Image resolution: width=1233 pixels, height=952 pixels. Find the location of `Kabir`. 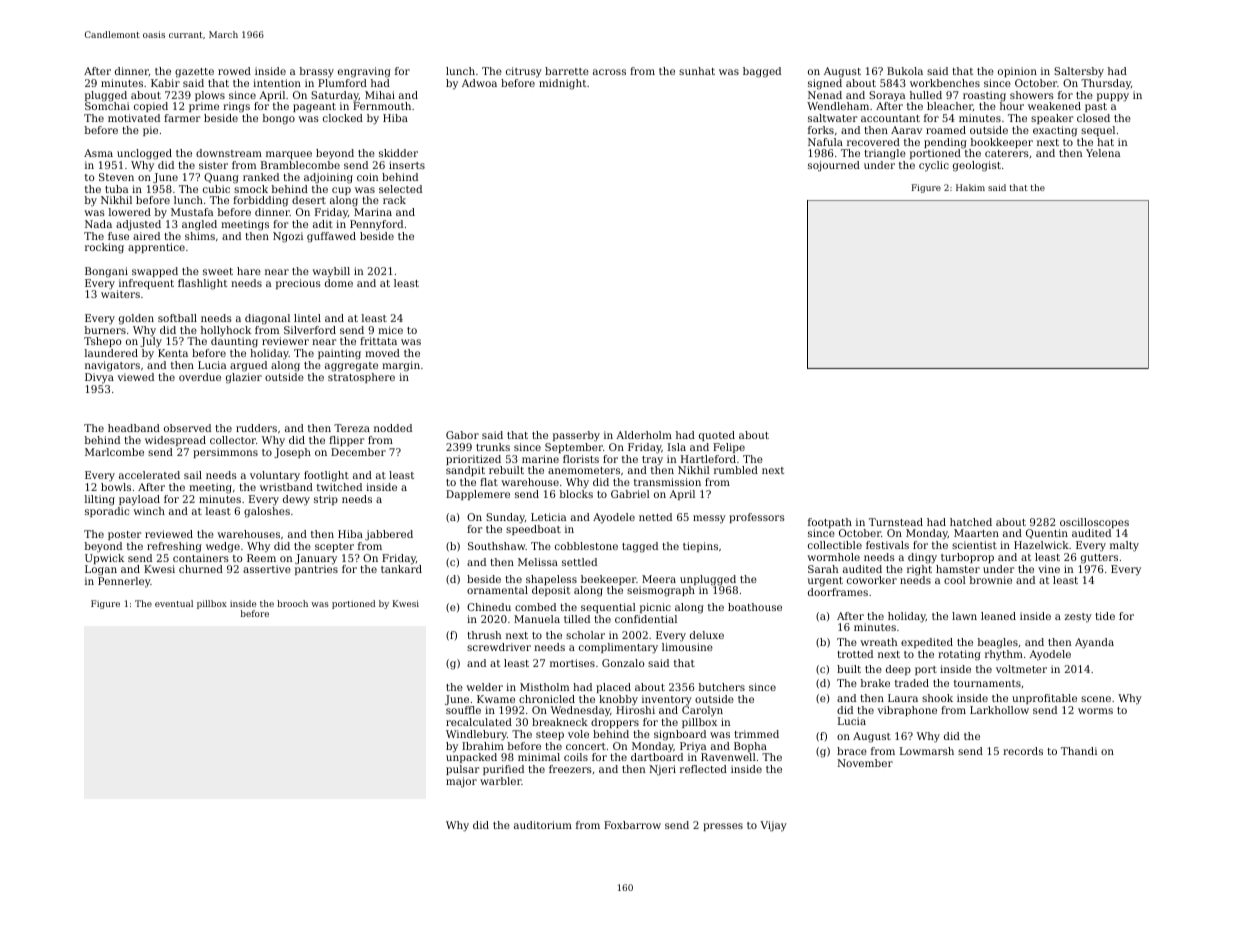

Kabir is located at coordinates (165, 83).
